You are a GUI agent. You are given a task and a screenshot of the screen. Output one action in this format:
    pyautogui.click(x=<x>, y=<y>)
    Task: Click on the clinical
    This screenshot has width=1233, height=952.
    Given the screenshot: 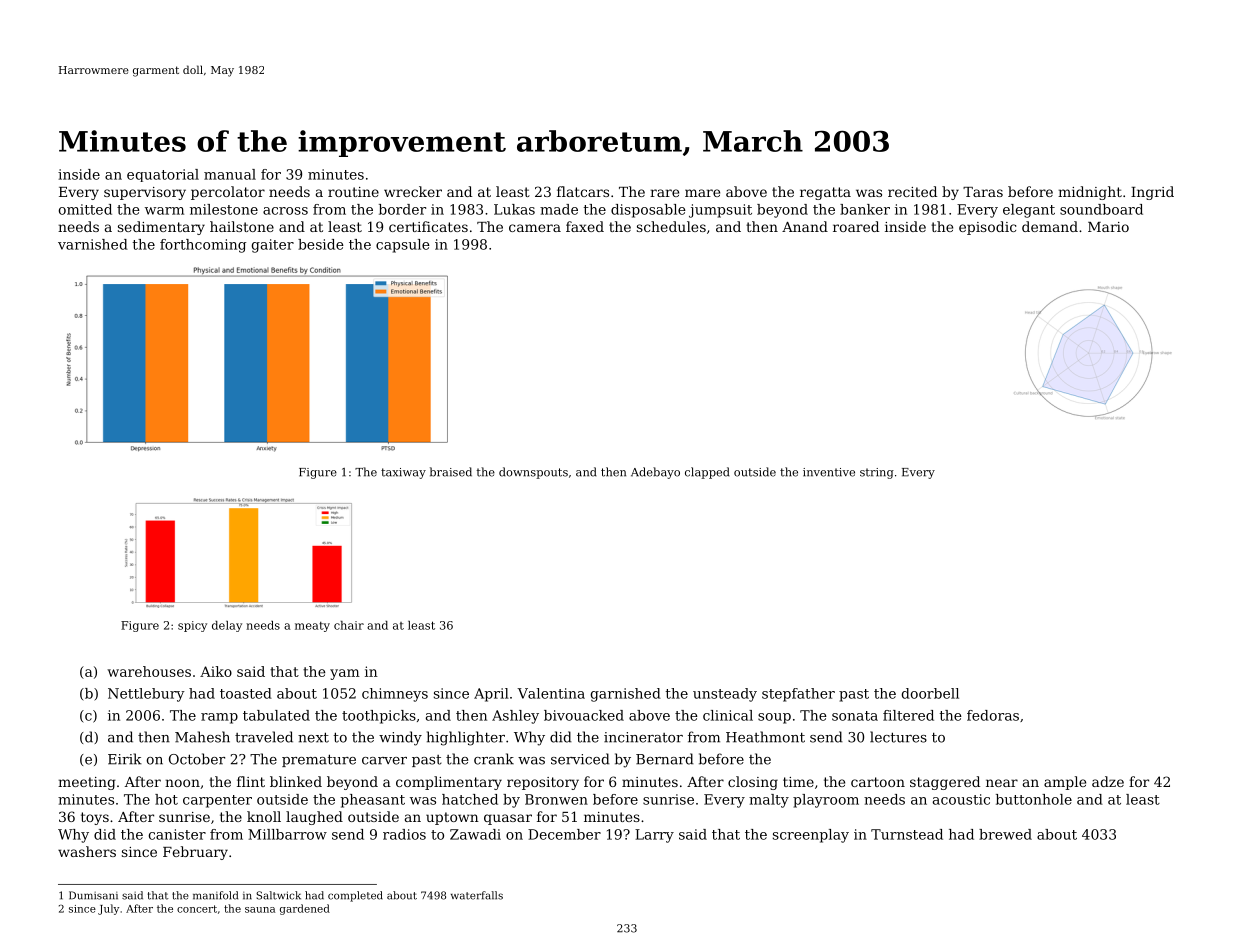 What is the action you would take?
    pyautogui.click(x=728, y=715)
